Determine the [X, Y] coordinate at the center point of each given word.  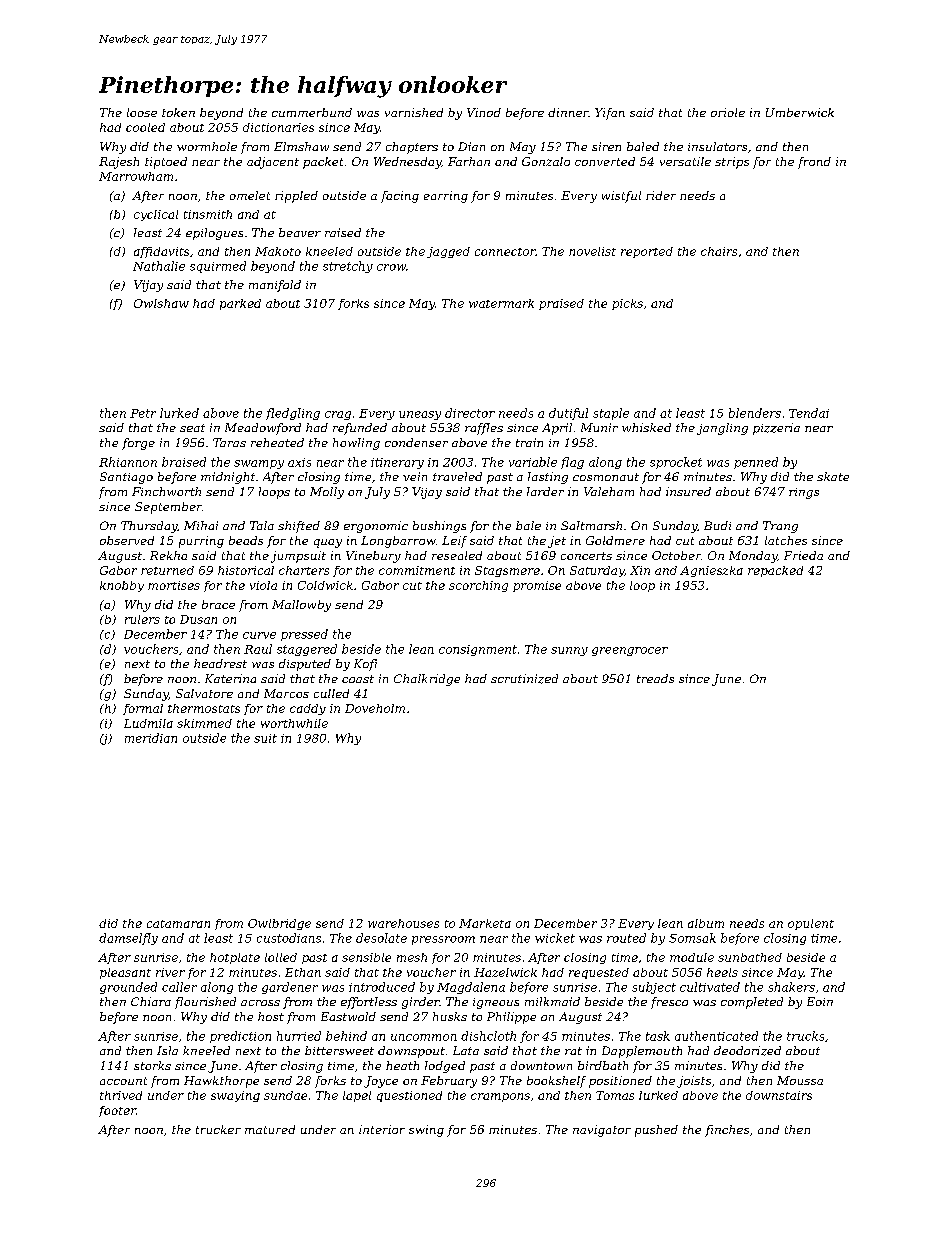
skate [833, 476]
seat [192, 428]
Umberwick [800, 112]
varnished [414, 112]
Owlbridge [279, 924]
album [706, 923]
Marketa [485, 923]
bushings [439, 527]
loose [142, 112]
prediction [240, 1037]
